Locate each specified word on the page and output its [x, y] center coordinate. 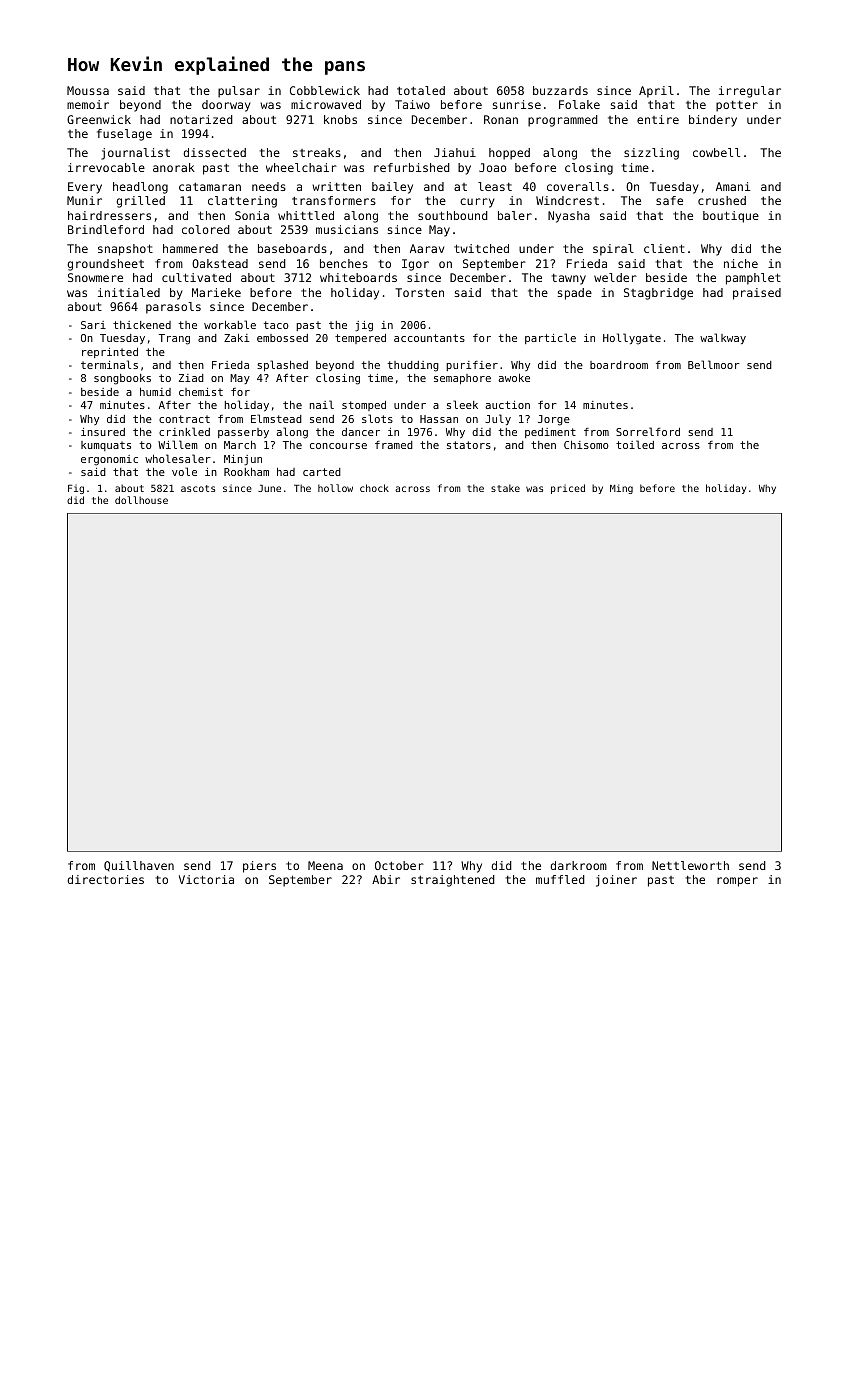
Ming [621, 489]
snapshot [125, 250]
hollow [335, 488]
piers [259, 867]
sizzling [651, 154]
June [269, 488]
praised [757, 294]
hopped [509, 154]
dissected [214, 152]
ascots [198, 488]
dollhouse [141, 500]
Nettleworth [690, 865]
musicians [347, 229]
